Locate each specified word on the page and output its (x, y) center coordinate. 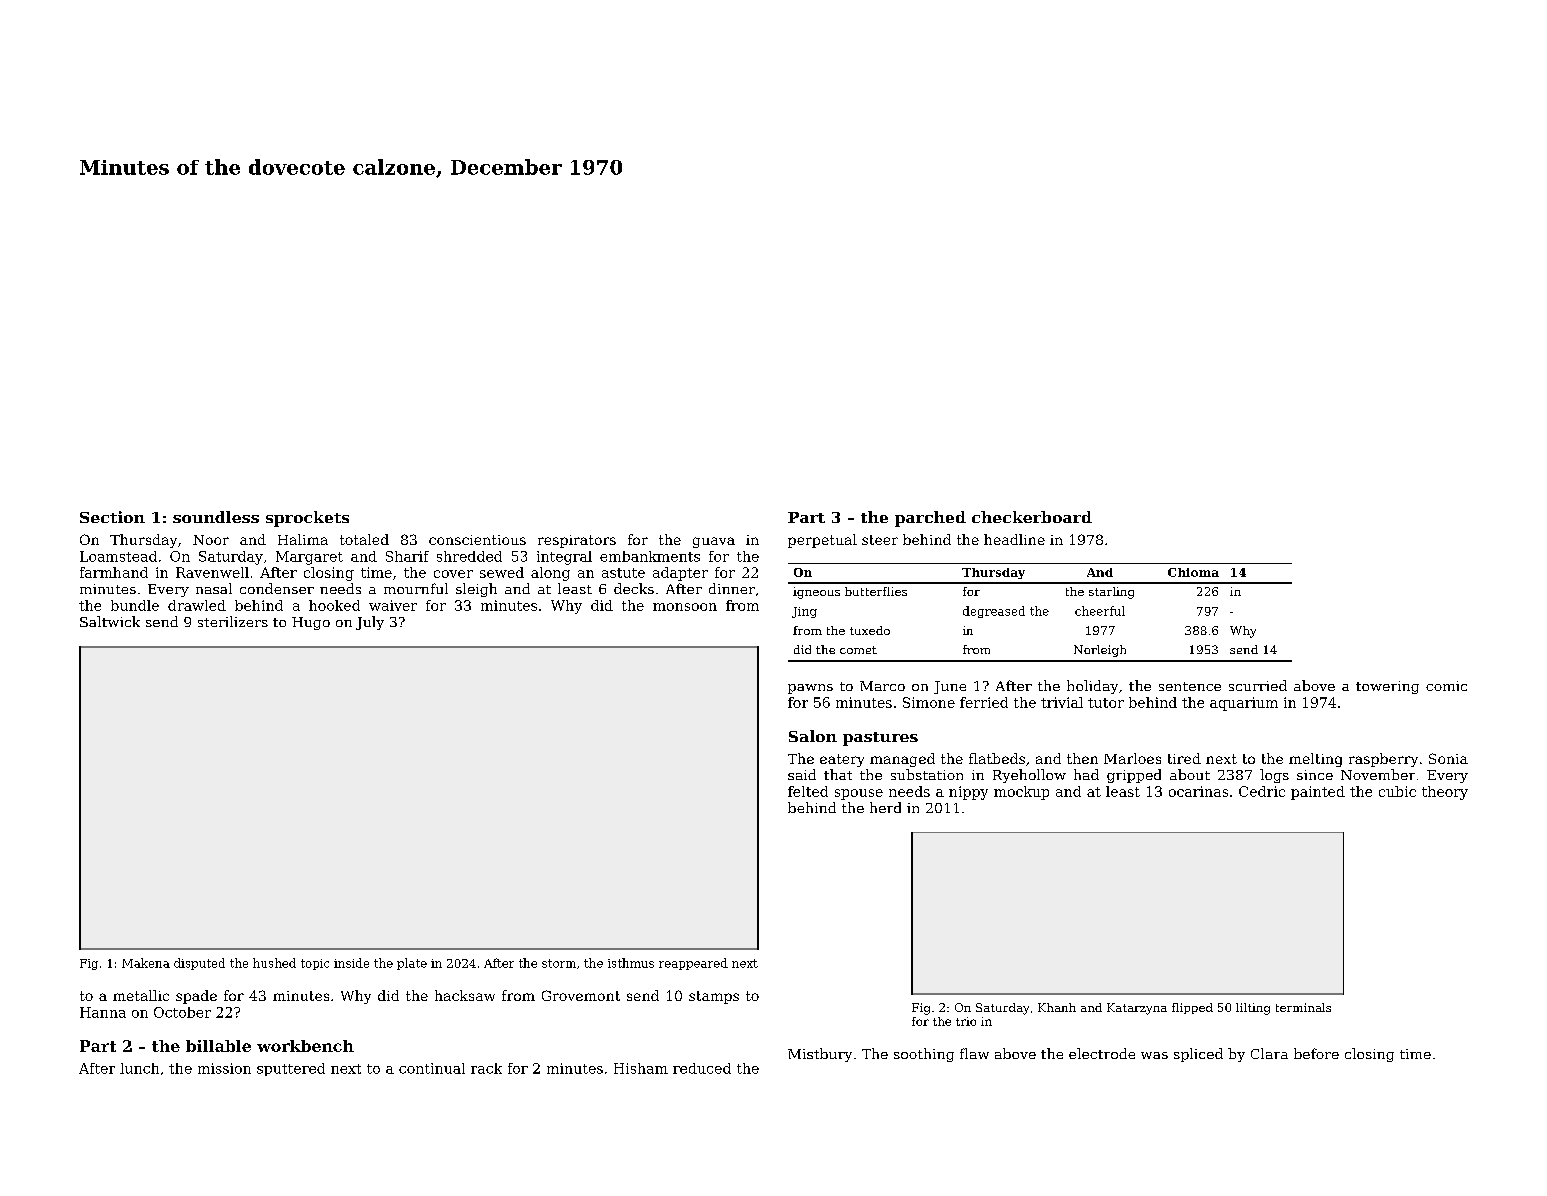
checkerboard (1032, 517)
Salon (813, 736)
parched (930, 519)
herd (885, 807)
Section (112, 517)
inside (351, 963)
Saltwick (110, 621)
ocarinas (1198, 791)
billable (218, 1046)
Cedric (1262, 791)
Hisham (641, 1068)
